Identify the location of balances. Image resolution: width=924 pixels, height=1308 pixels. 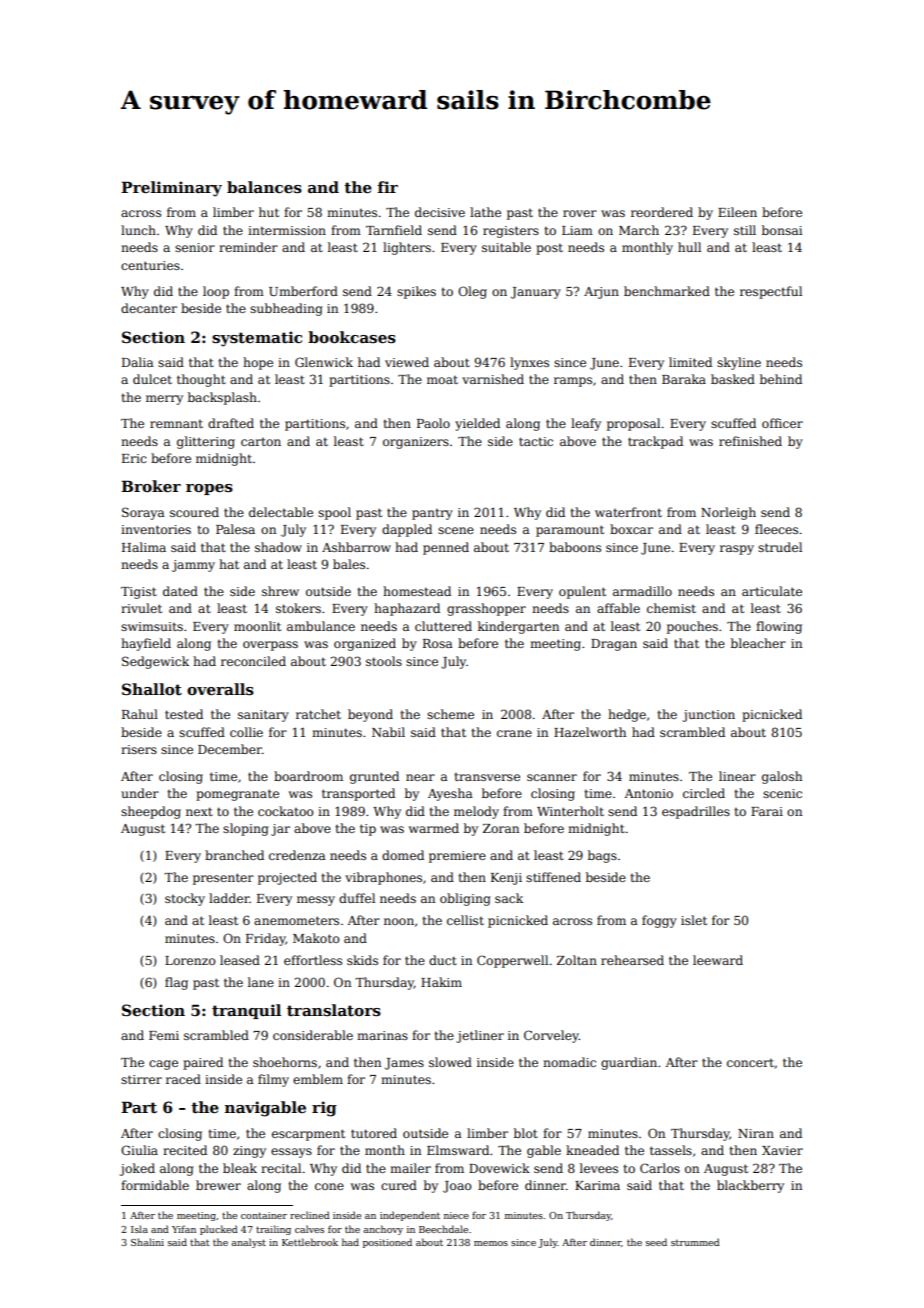
(264, 187).
